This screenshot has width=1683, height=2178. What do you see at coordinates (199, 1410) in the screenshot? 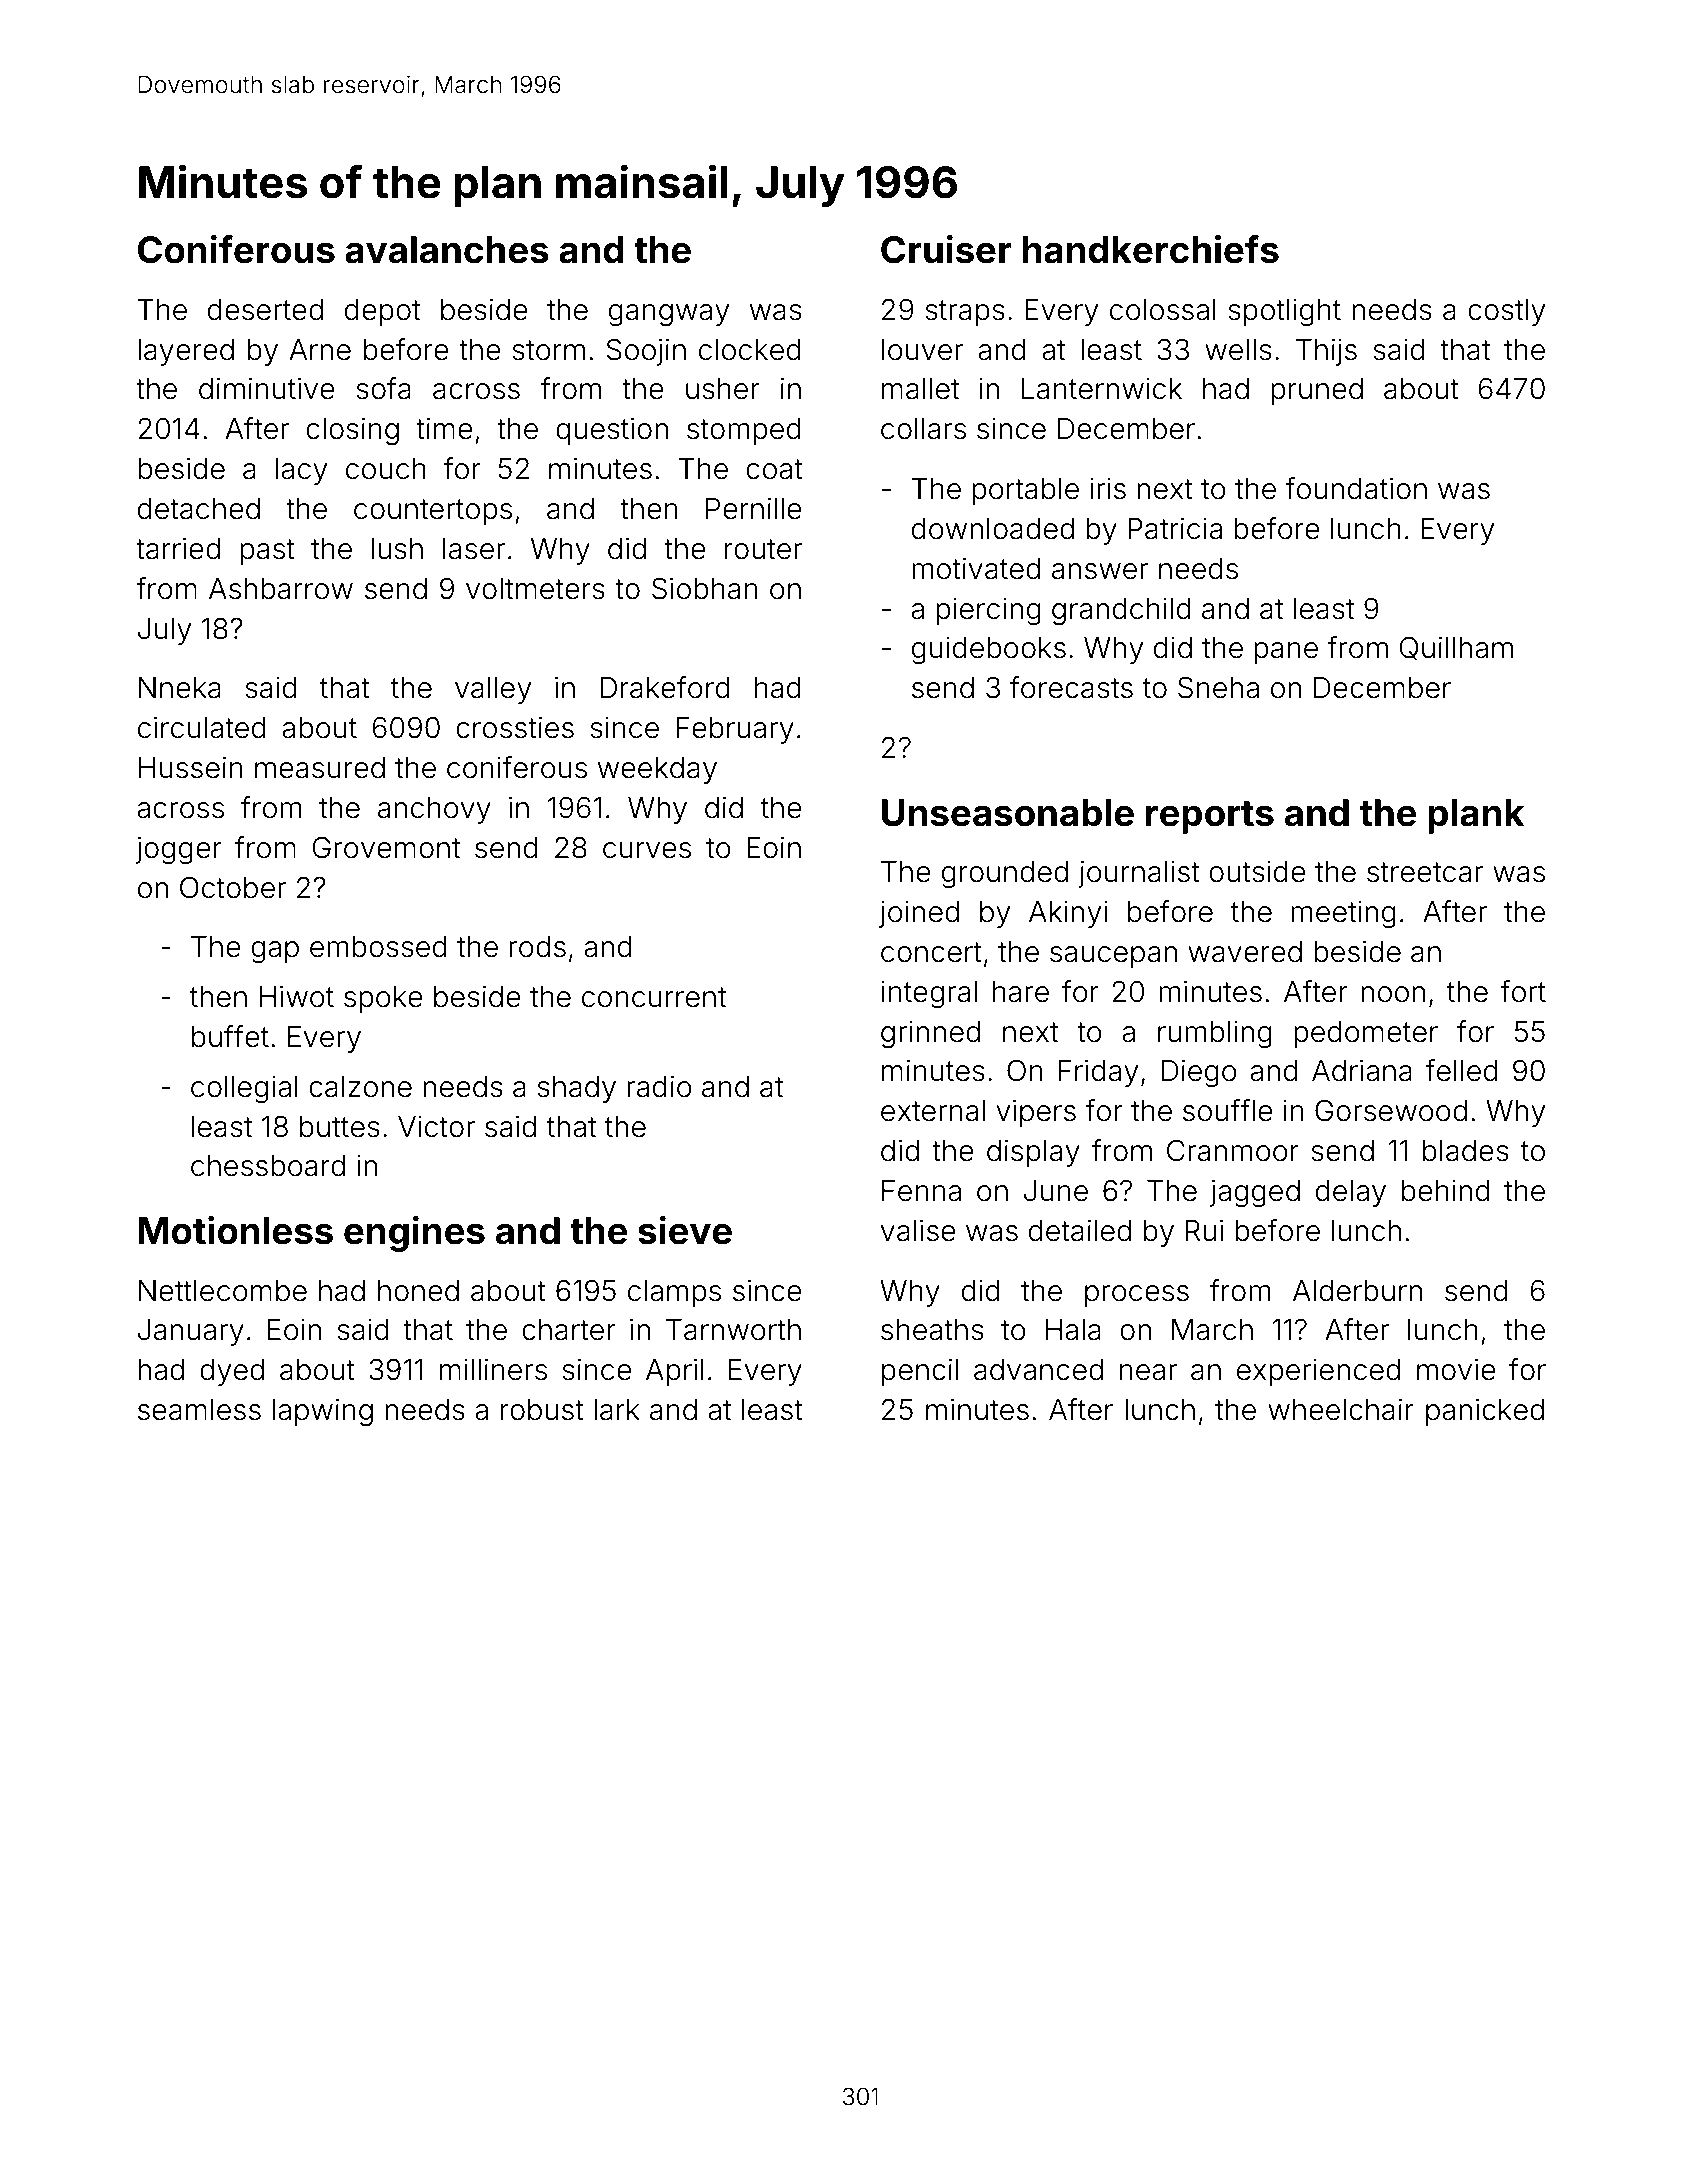
I see `seamless` at bounding box center [199, 1410].
